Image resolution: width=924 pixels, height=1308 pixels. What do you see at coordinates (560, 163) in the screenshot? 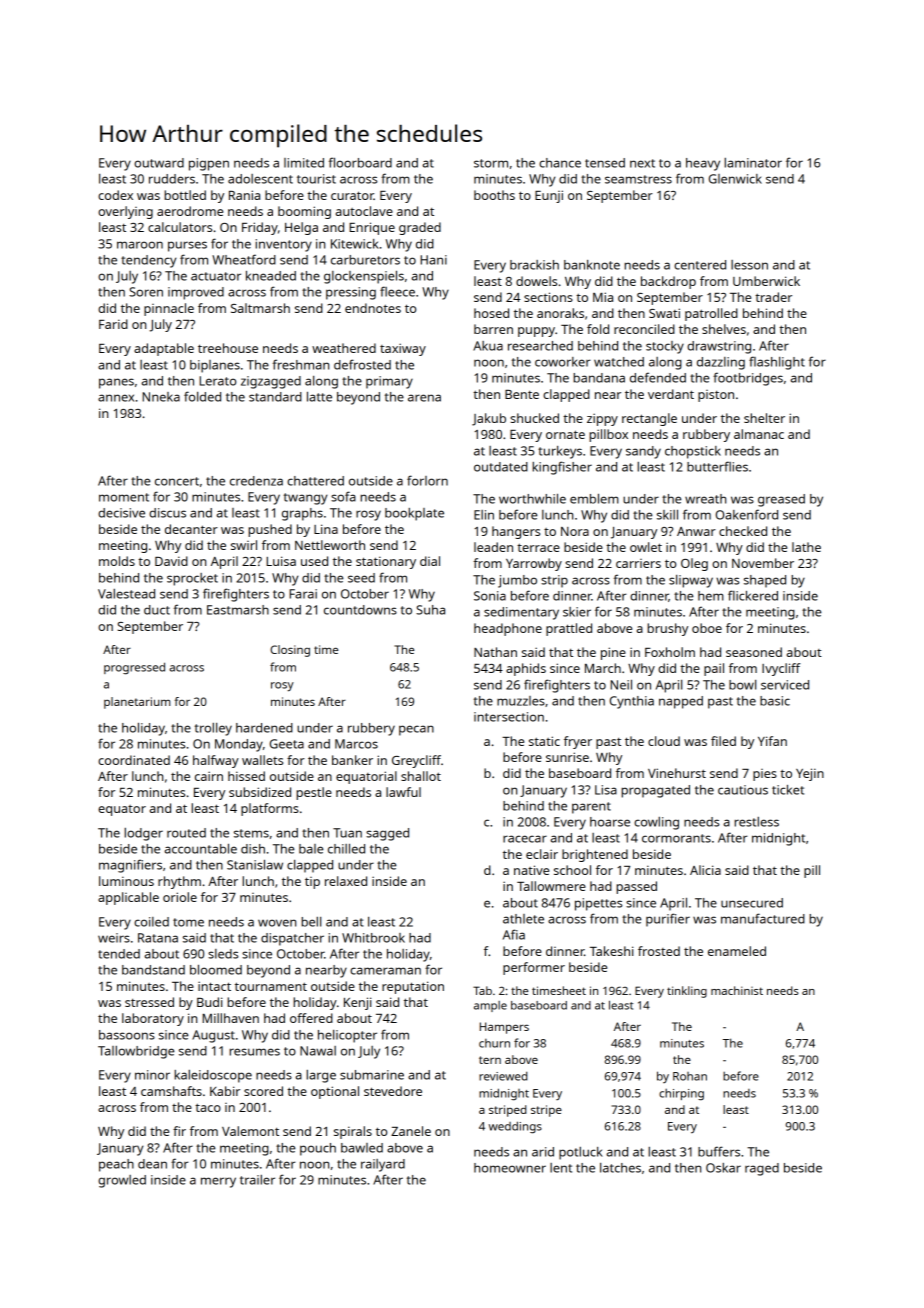
I see `chance` at bounding box center [560, 163].
